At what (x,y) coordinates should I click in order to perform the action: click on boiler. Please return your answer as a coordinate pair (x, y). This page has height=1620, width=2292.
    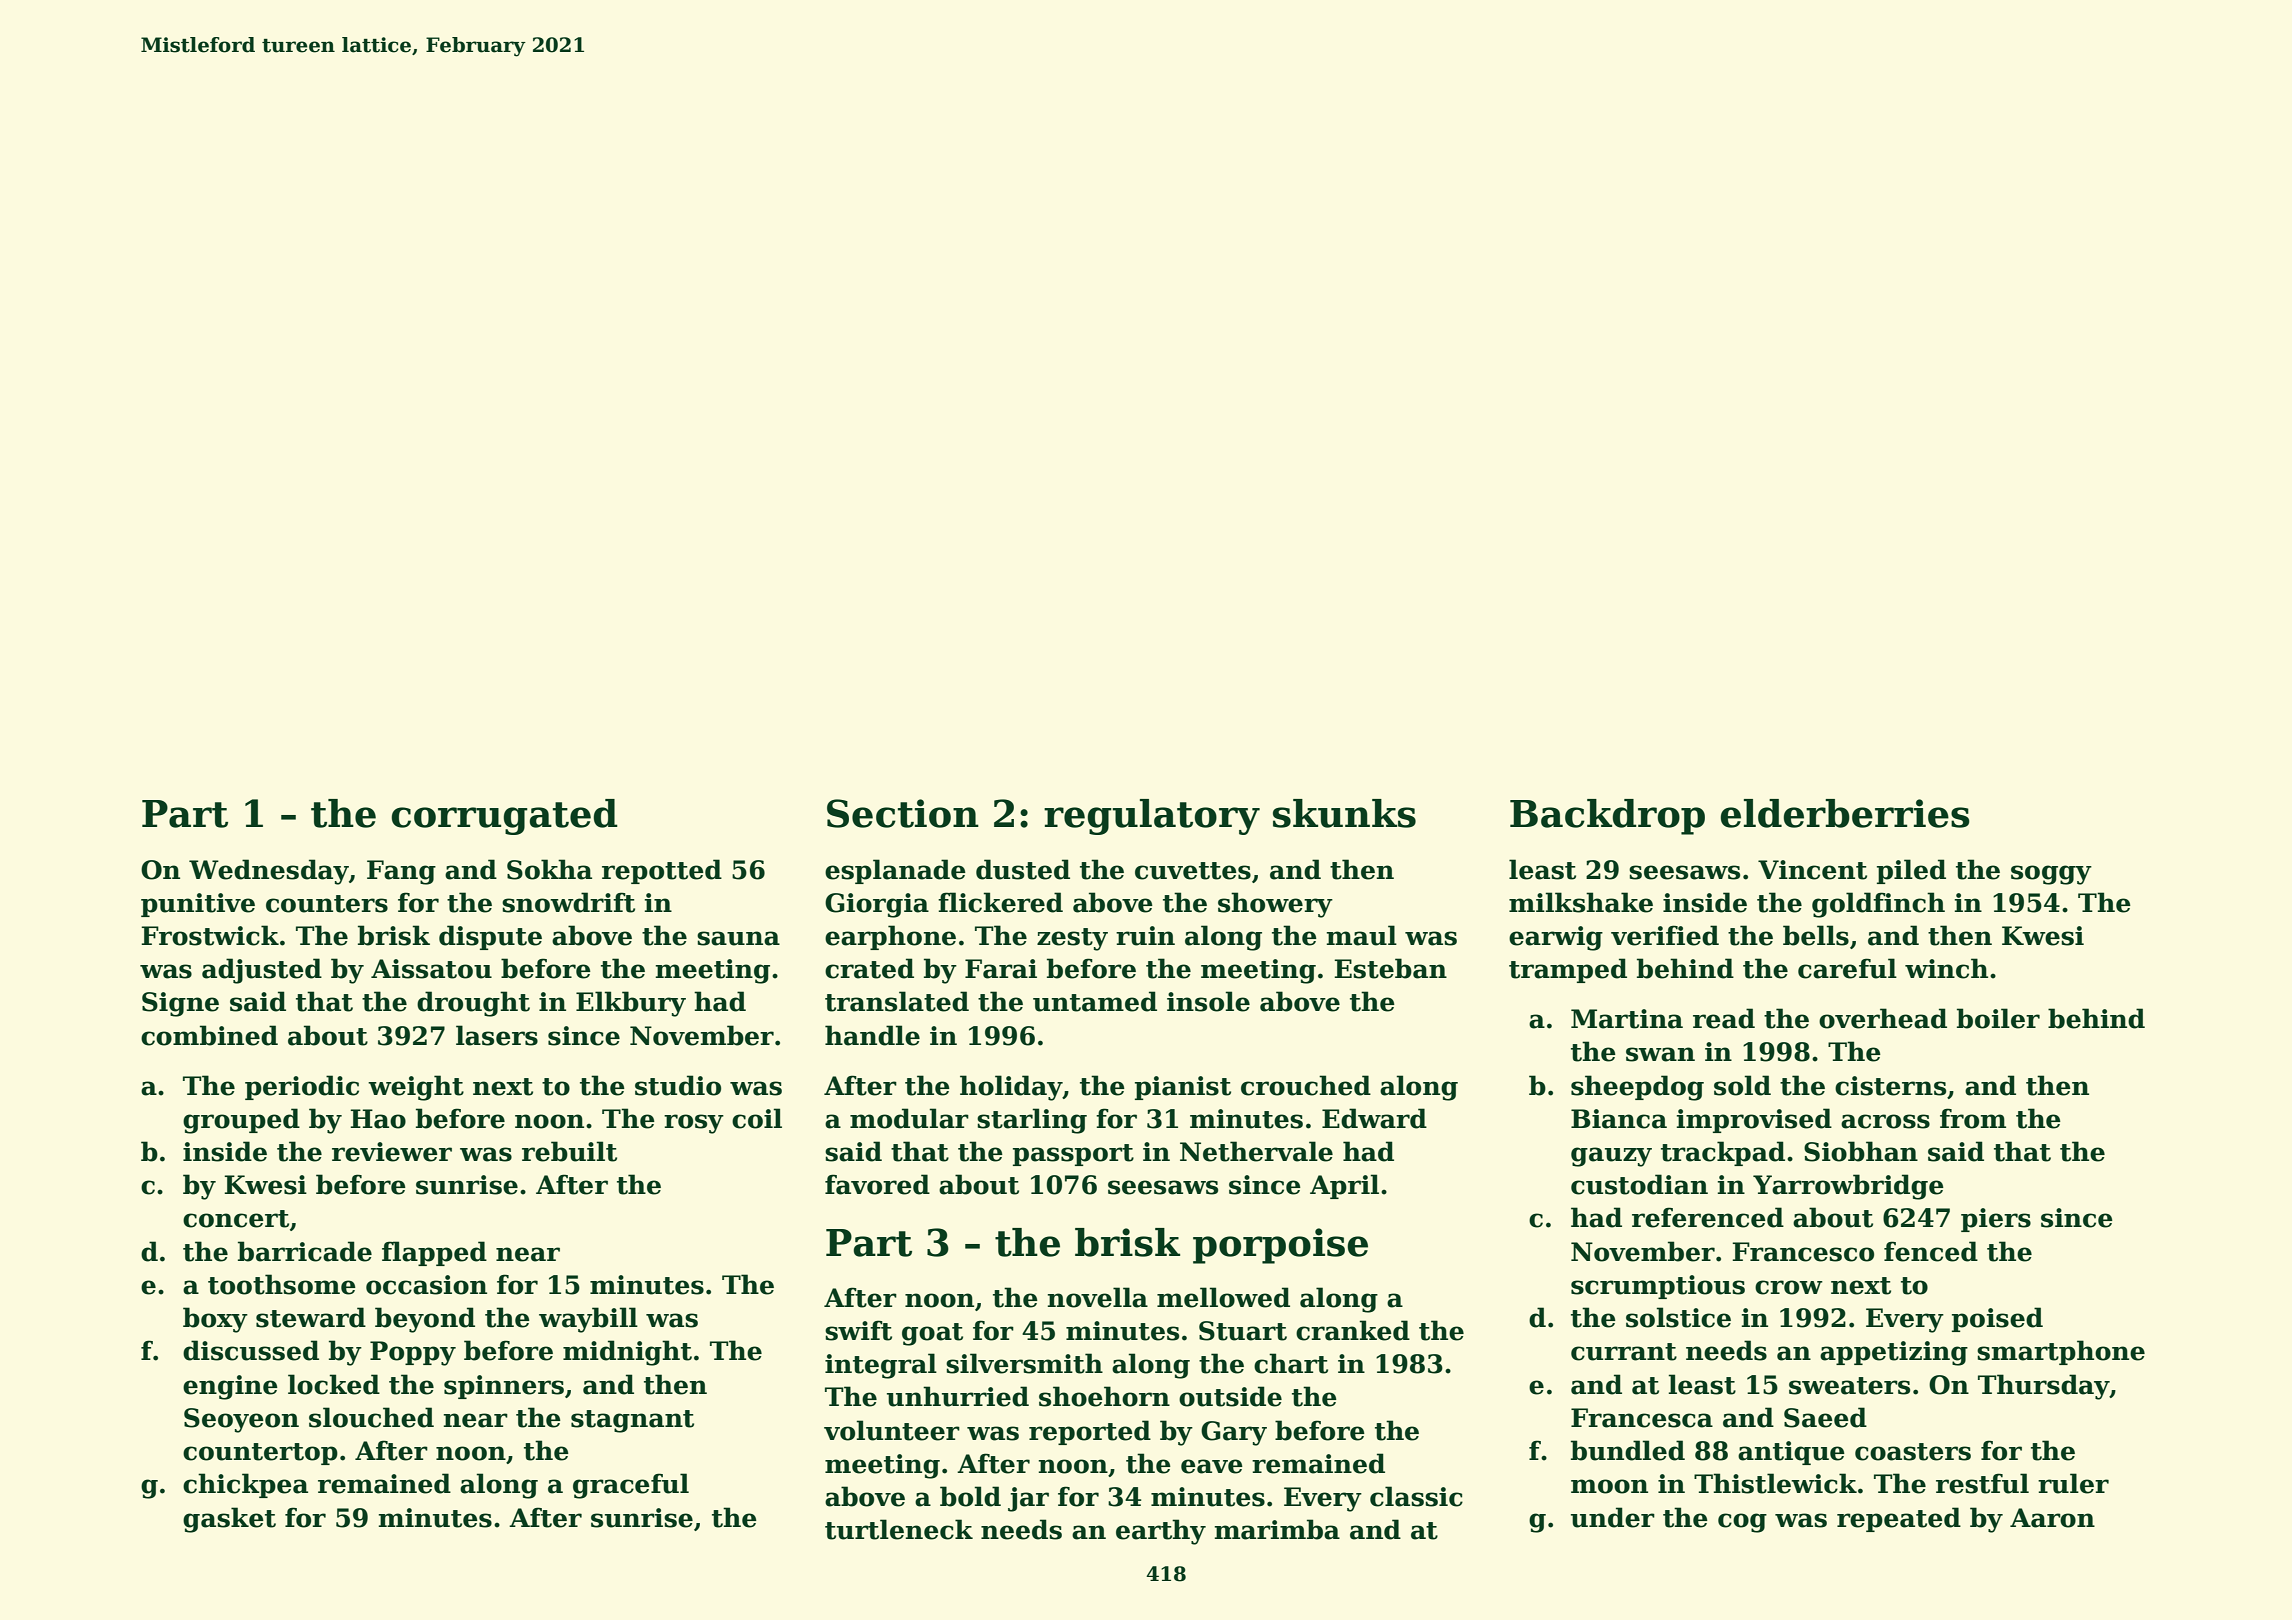
    Looking at the image, I should click on (1998, 1018).
